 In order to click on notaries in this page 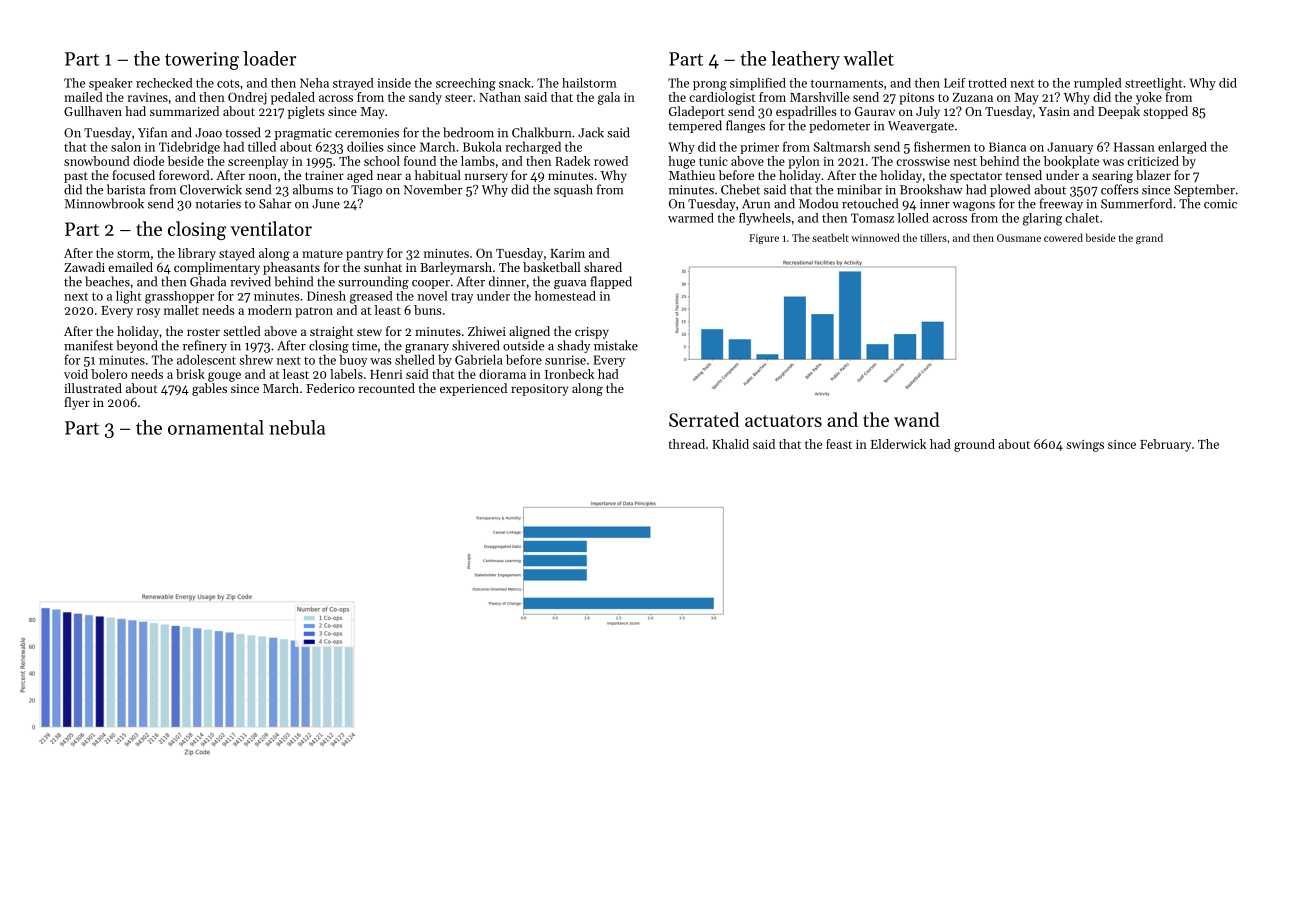, I will do `click(218, 204)`.
